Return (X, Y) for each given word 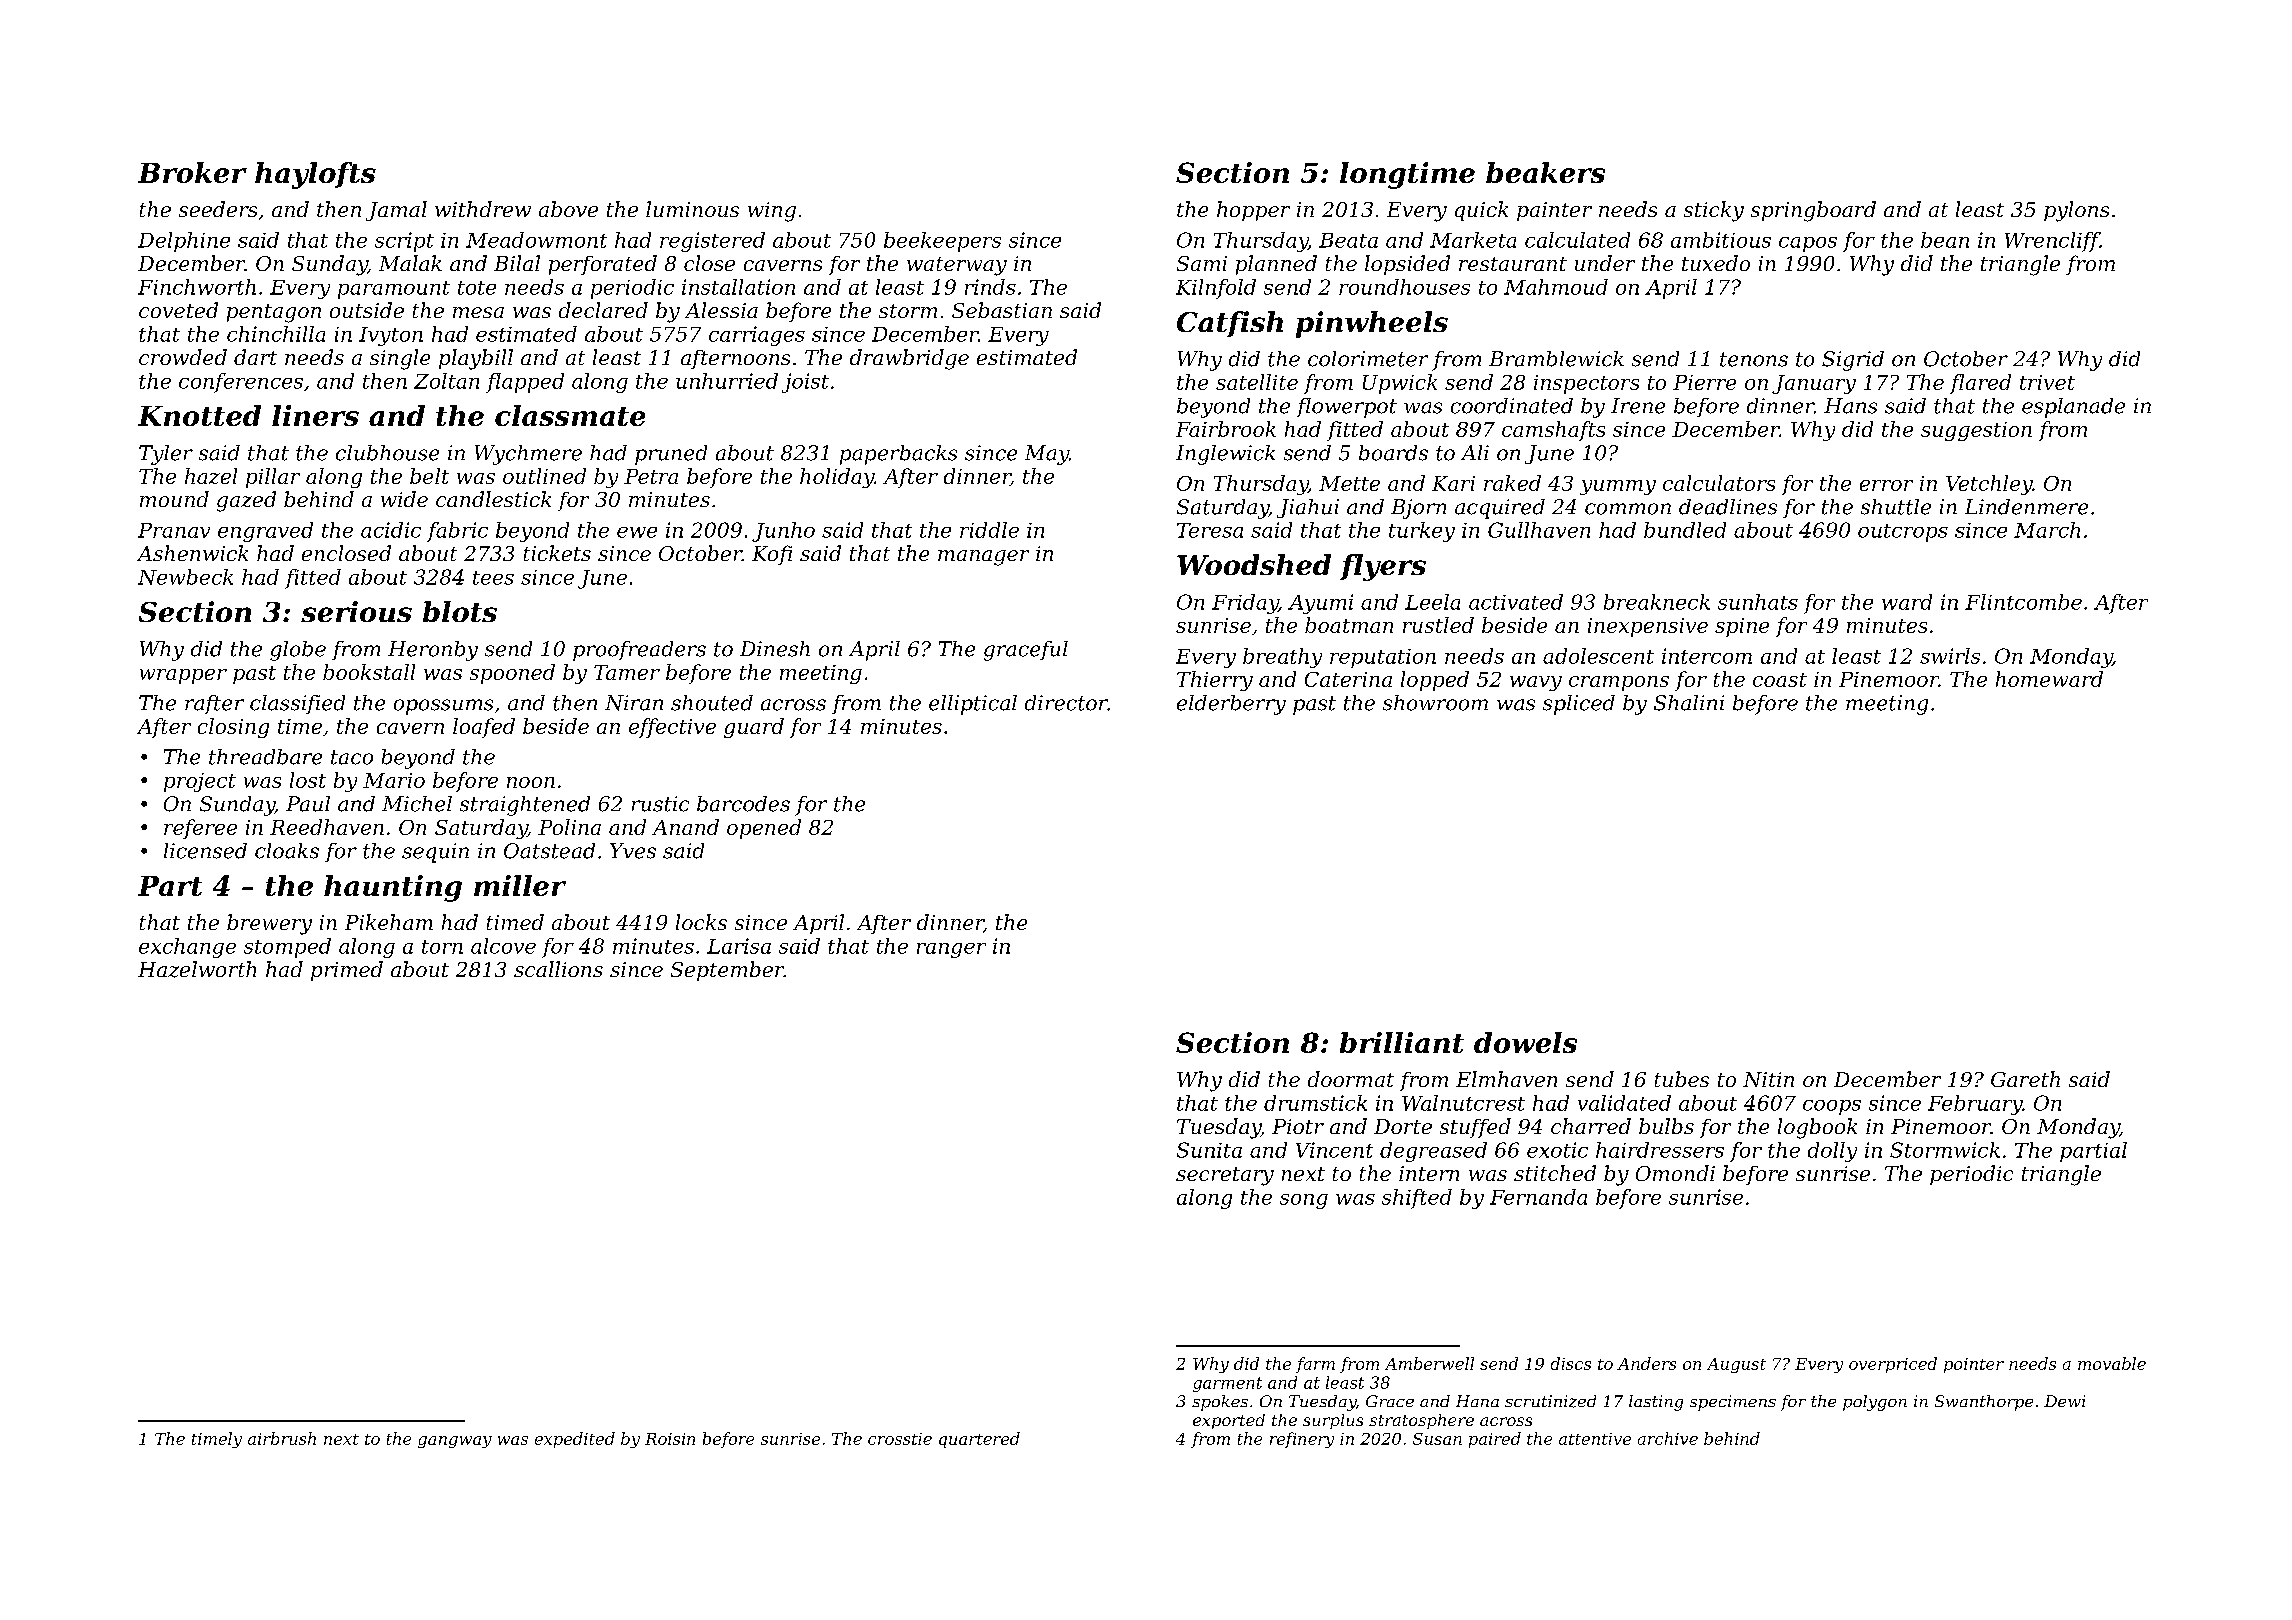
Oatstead (549, 851)
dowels (1525, 1042)
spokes (1220, 1403)
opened (764, 829)
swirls (1950, 656)
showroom (1435, 703)
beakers (1545, 172)
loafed (484, 728)
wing (772, 212)
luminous (692, 209)
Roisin (670, 1439)
